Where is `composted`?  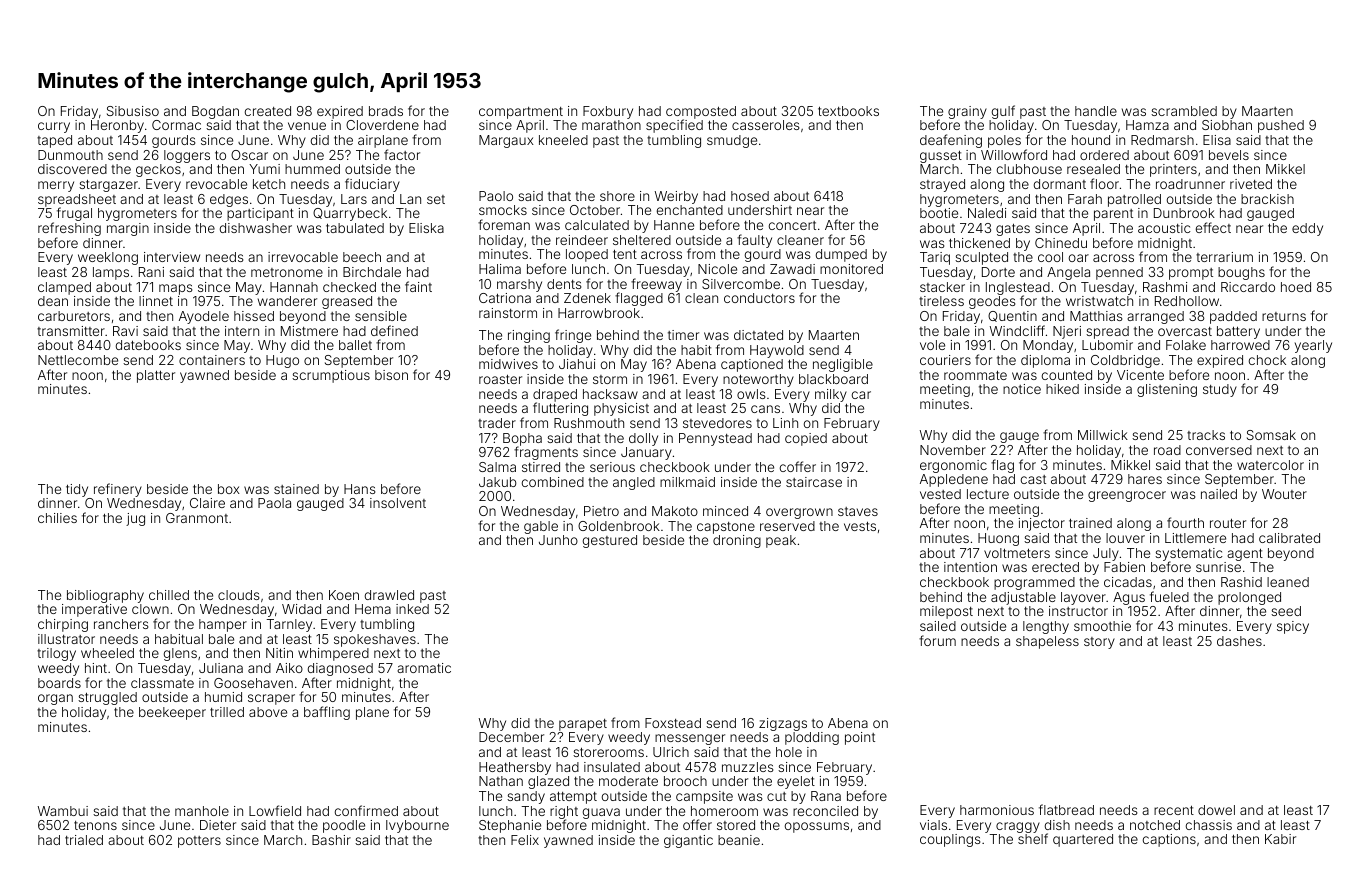 composted is located at coordinates (701, 113).
